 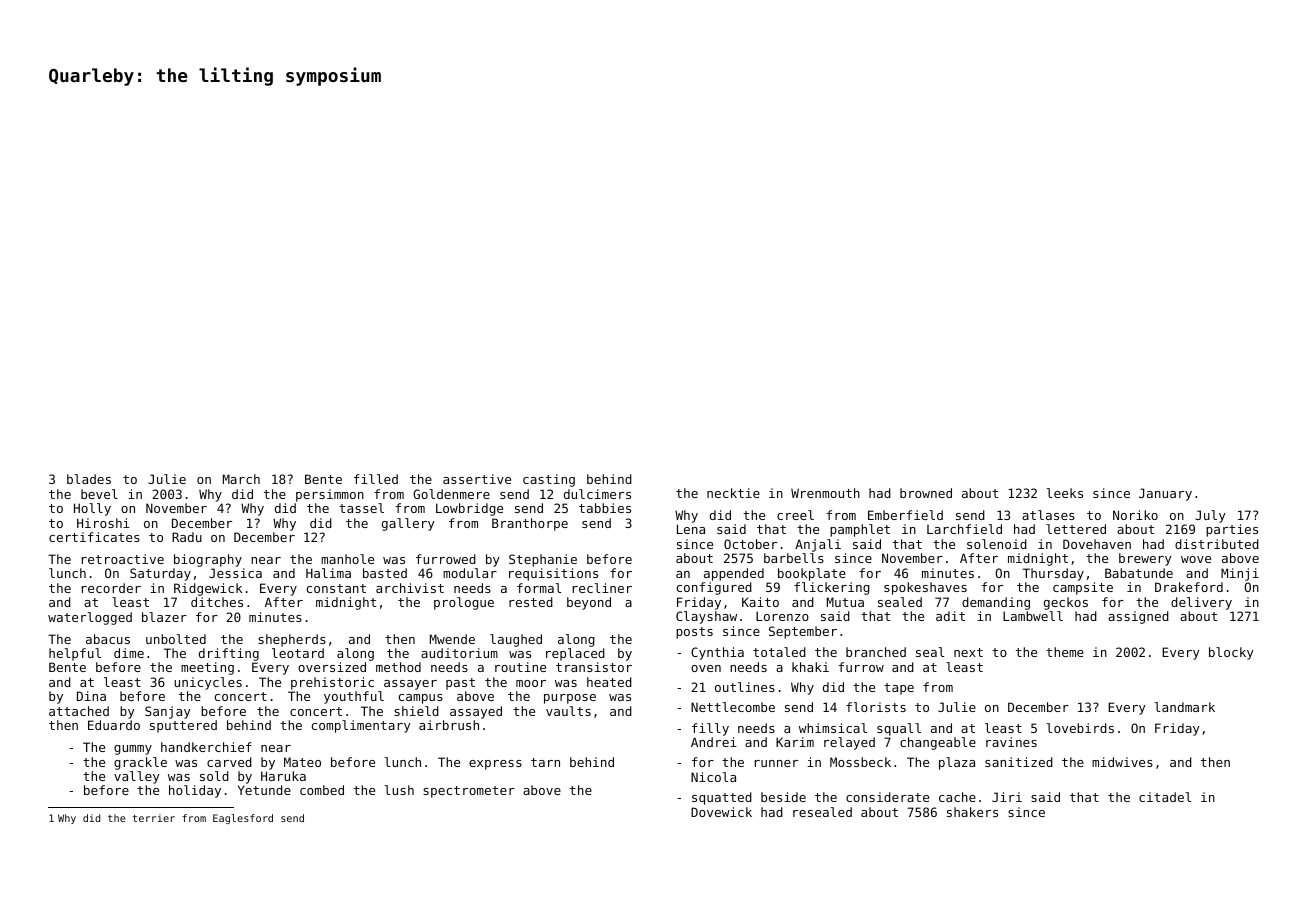 What do you see at coordinates (964, 529) in the image?
I see `Larchfield` at bounding box center [964, 529].
